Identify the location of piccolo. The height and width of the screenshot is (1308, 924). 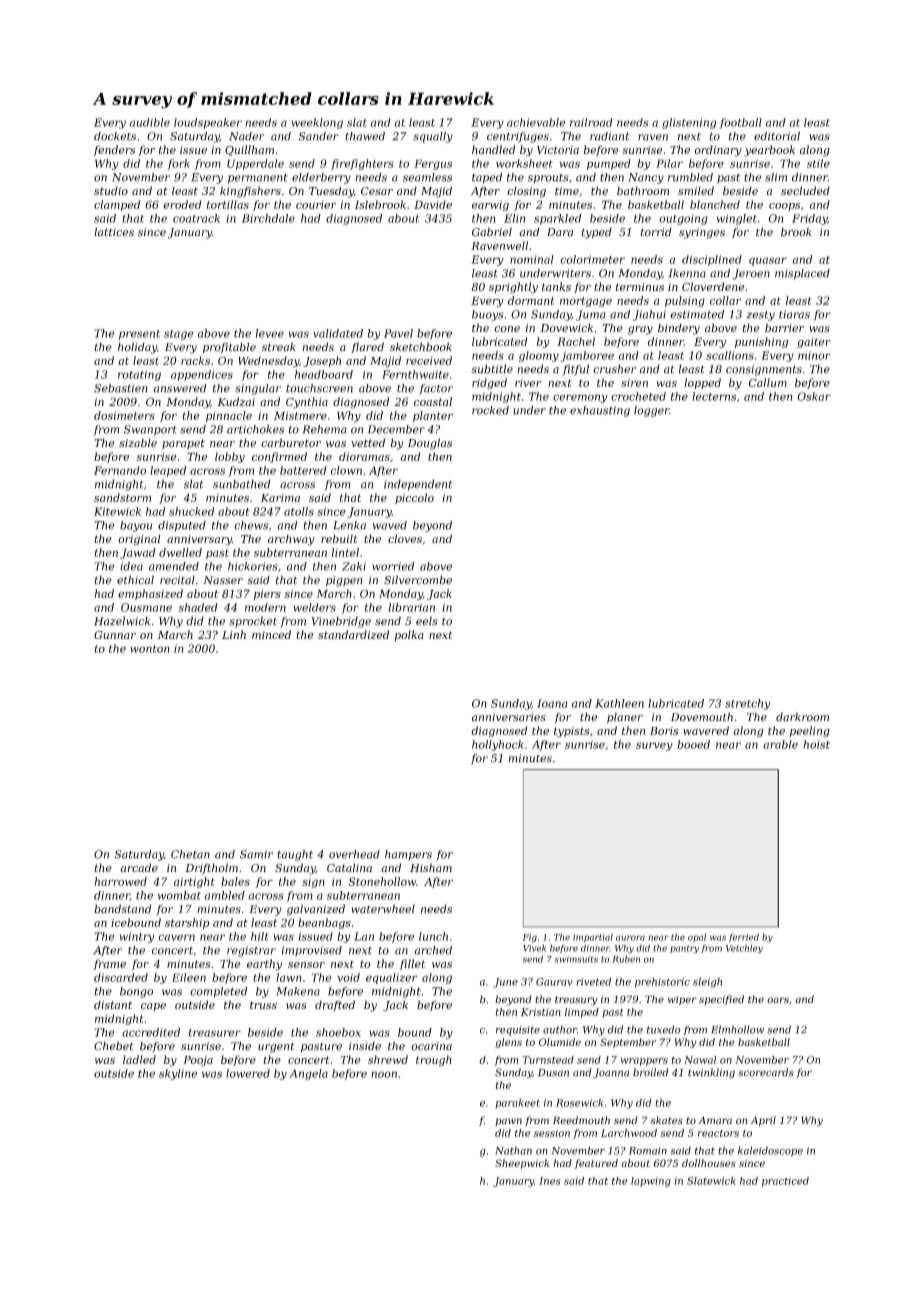
(414, 498).
